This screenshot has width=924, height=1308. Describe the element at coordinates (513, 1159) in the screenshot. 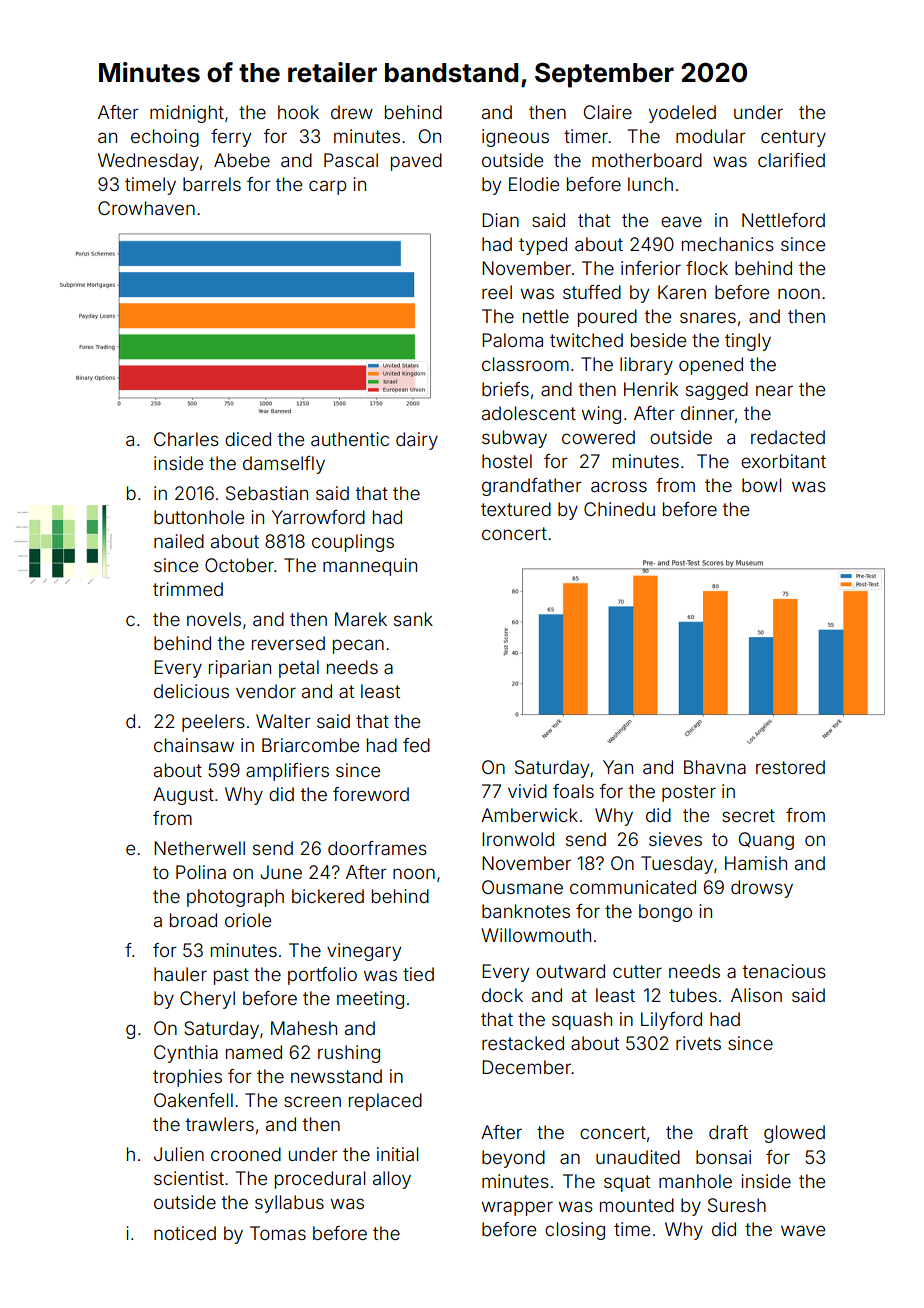

I see `beyond` at that location.
